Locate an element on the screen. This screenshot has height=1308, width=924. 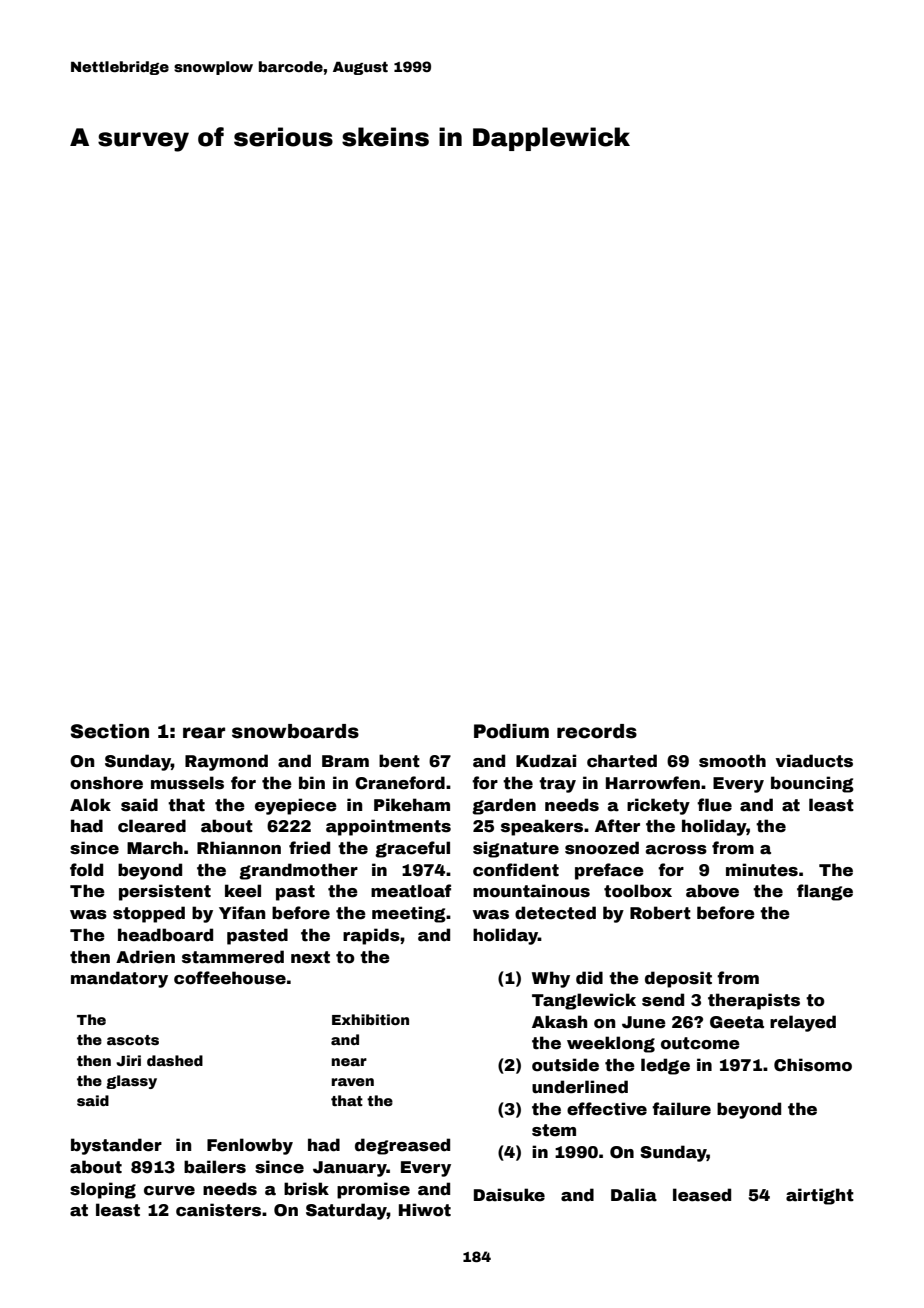
Podium is located at coordinates (511, 731).
